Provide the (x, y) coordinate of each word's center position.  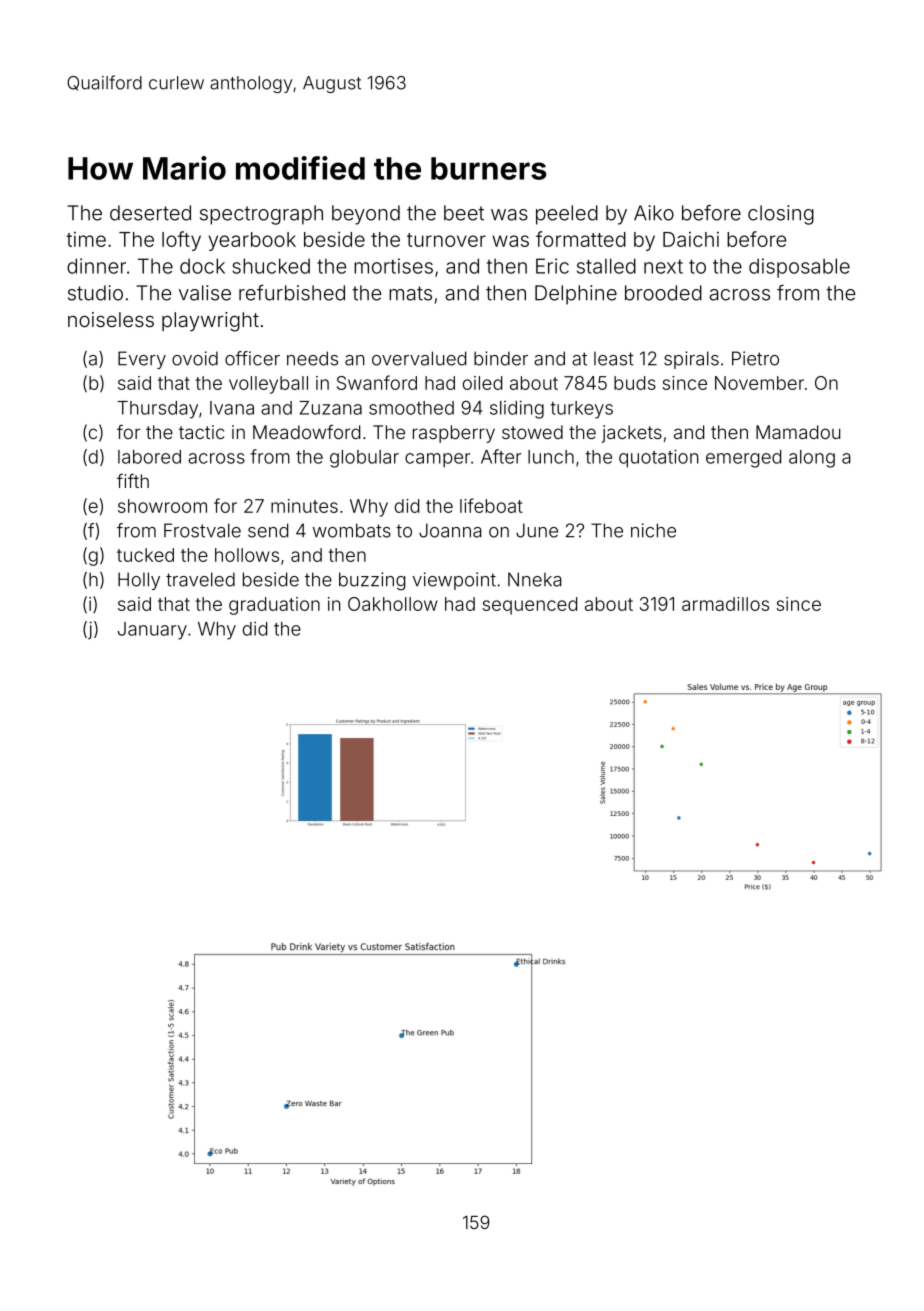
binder (501, 358)
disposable (799, 268)
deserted (150, 213)
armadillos (725, 604)
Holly (139, 581)
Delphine (576, 295)
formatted (581, 239)
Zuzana (330, 408)
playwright (210, 322)
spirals (691, 360)
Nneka (534, 579)
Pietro (755, 358)
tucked (145, 555)
